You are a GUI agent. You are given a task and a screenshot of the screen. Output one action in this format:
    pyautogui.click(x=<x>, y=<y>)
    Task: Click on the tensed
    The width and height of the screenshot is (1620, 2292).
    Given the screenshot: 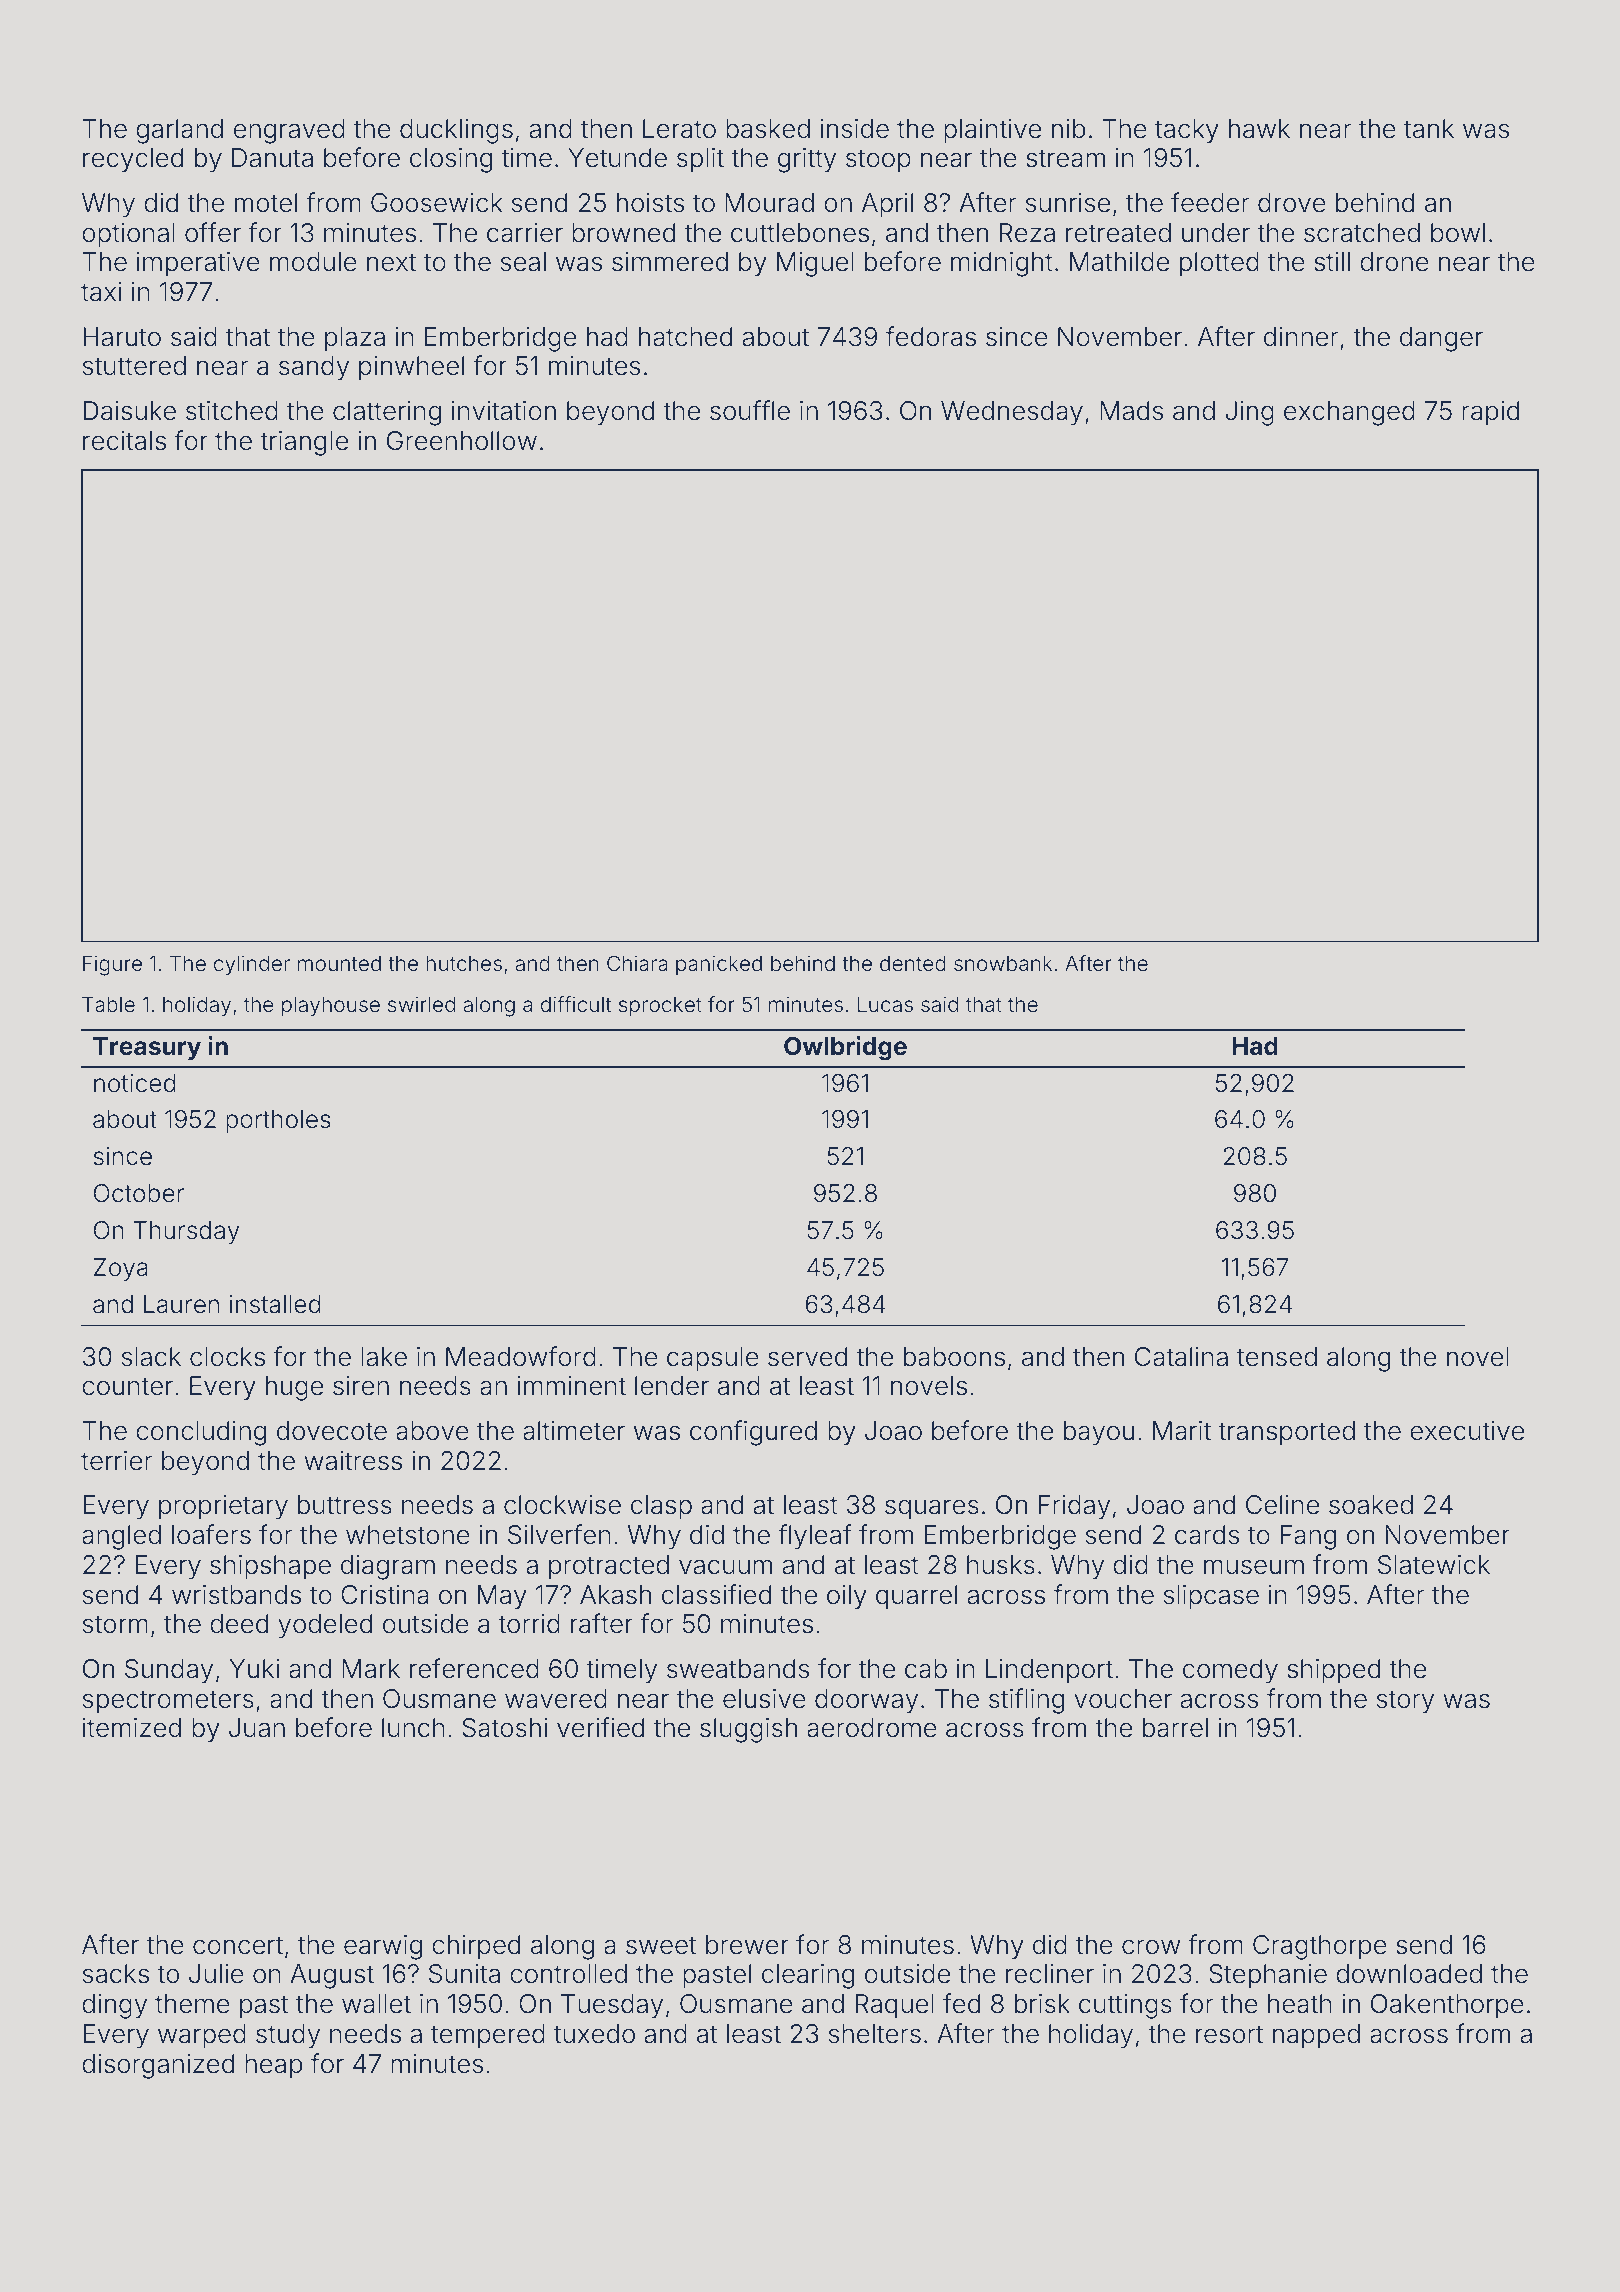 What is the action you would take?
    pyautogui.click(x=1277, y=1357)
